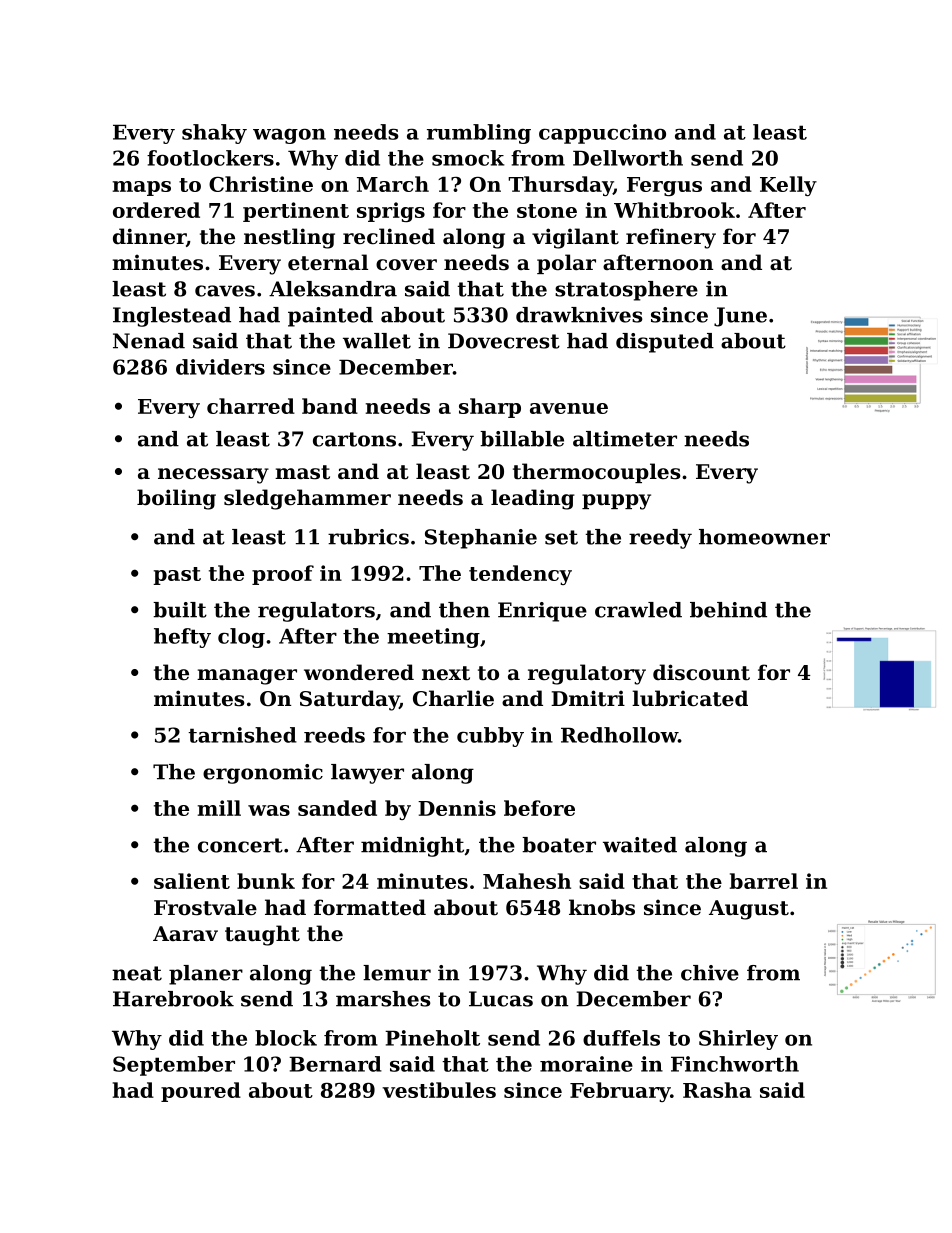 Image resolution: width=952 pixels, height=1233 pixels. Describe the element at coordinates (182, 638) in the page. I see `hefty` at that location.
